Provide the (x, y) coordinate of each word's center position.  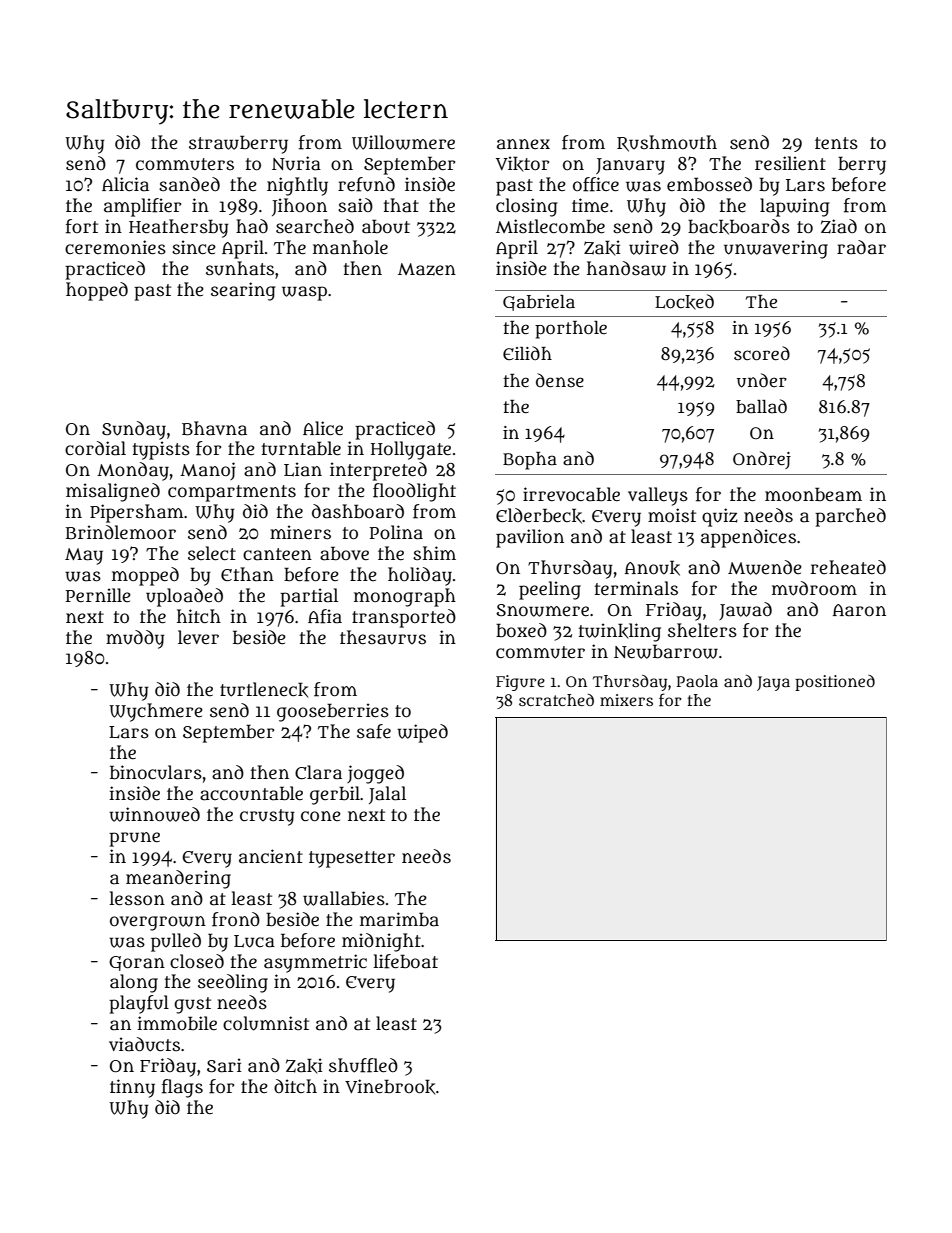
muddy (135, 639)
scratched (556, 700)
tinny (132, 1088)
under (762, 380)
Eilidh (527, 353)
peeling (550, 590)
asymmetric (315, 963)
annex (523, 144)
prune (134, 839)
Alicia (125, 184)
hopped (97, 291)
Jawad (745, 611)
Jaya (773, 683)
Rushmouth (667, 143)
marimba (399, 919)
